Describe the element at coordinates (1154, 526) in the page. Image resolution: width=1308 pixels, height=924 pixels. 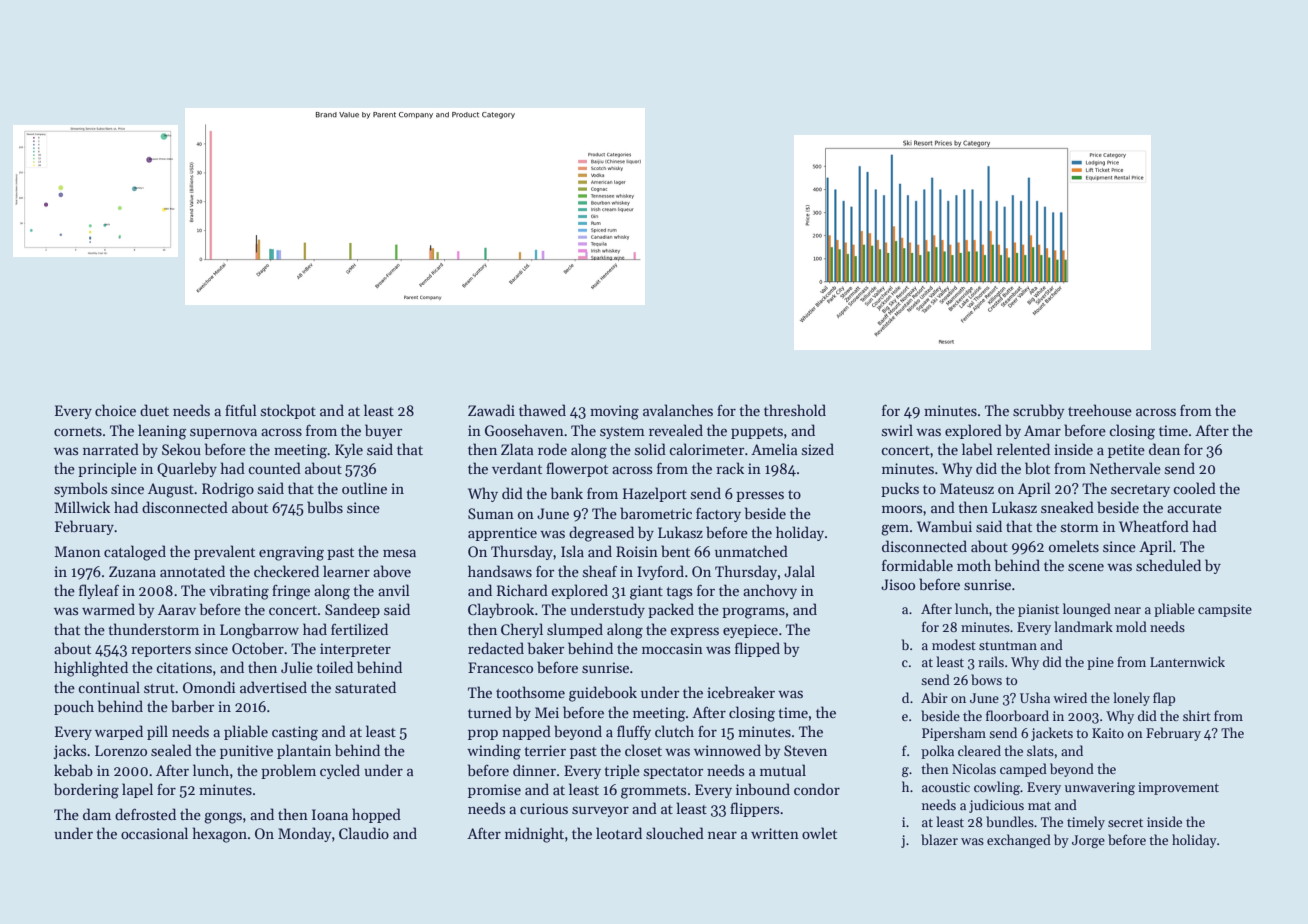
I see `Wheatford` at that location.
